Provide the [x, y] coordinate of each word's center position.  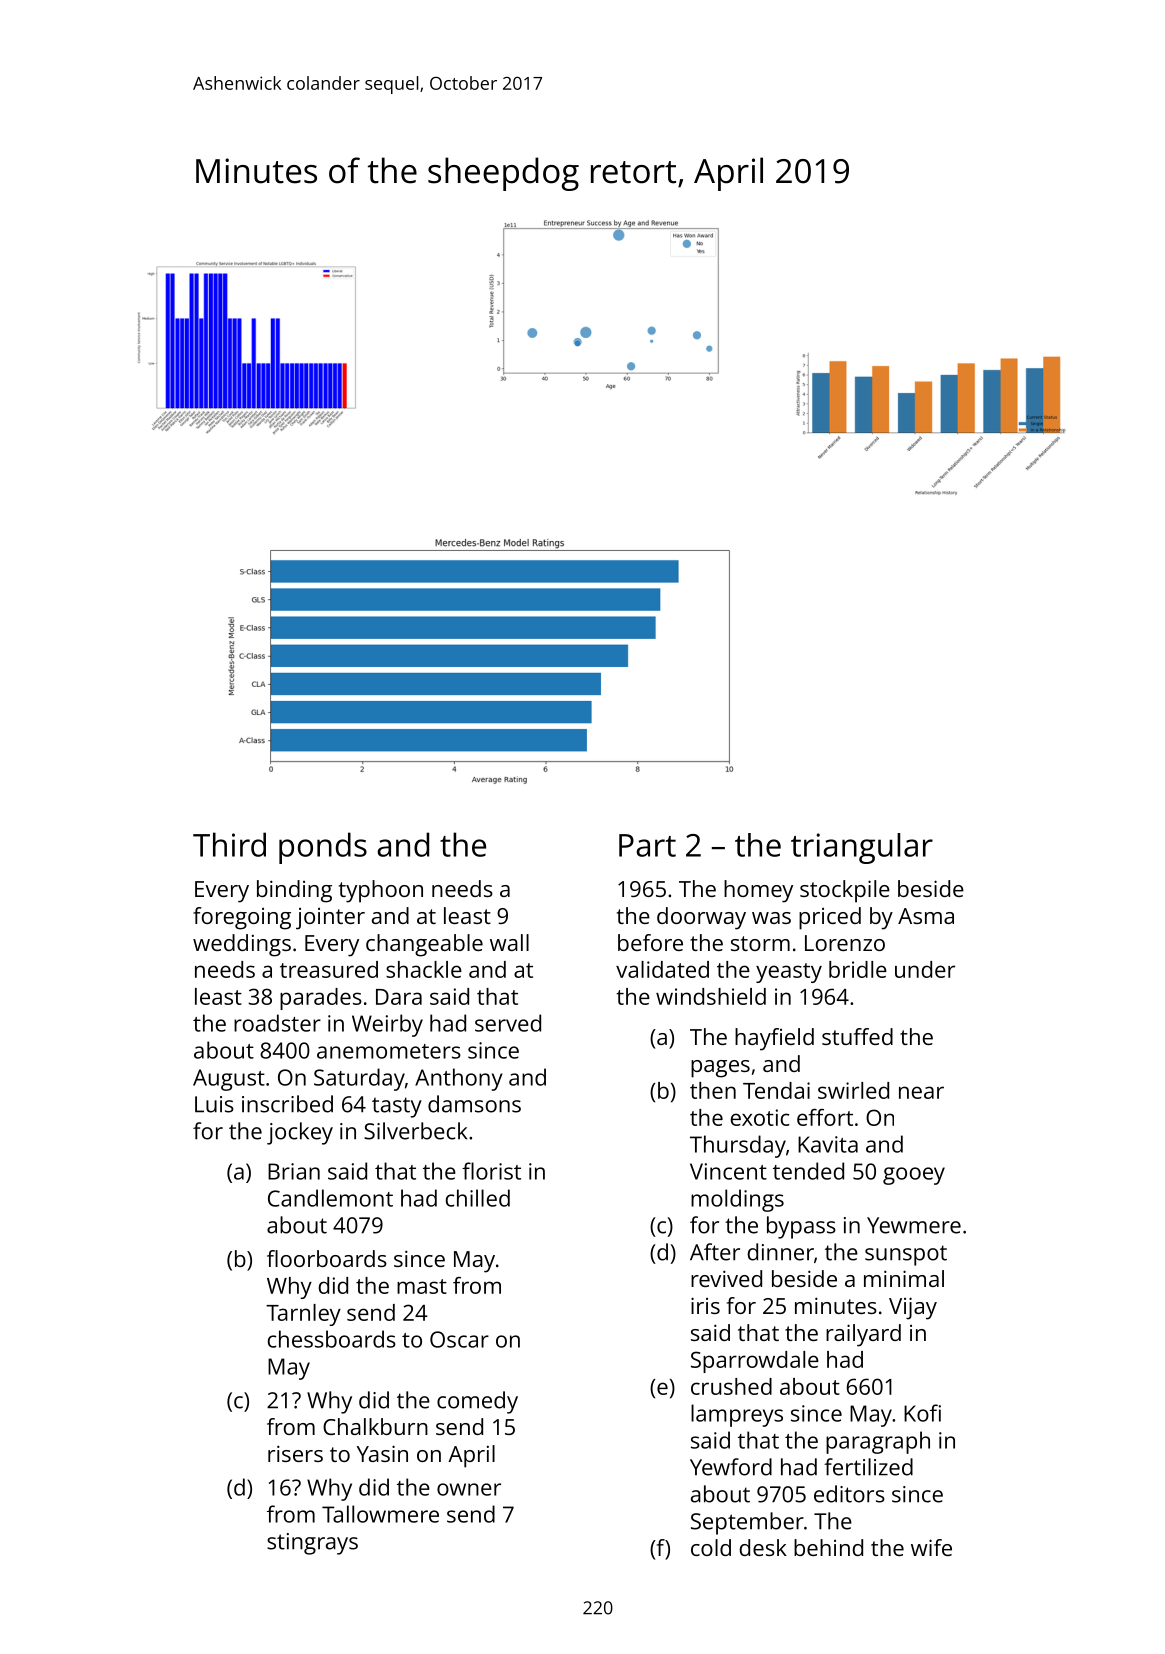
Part [647, 845]
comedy [477, 1402]
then [713, 1090]
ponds [323, 848]
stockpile [845, 891]
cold [711, 1547]
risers [295, 1453]
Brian [294, 1171]
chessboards [332, 1339]
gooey [914, 1176]
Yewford [731, 1467]
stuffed [857, 1036]
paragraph [878, 1442]
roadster [277, 1023]
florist [491, 1171]
